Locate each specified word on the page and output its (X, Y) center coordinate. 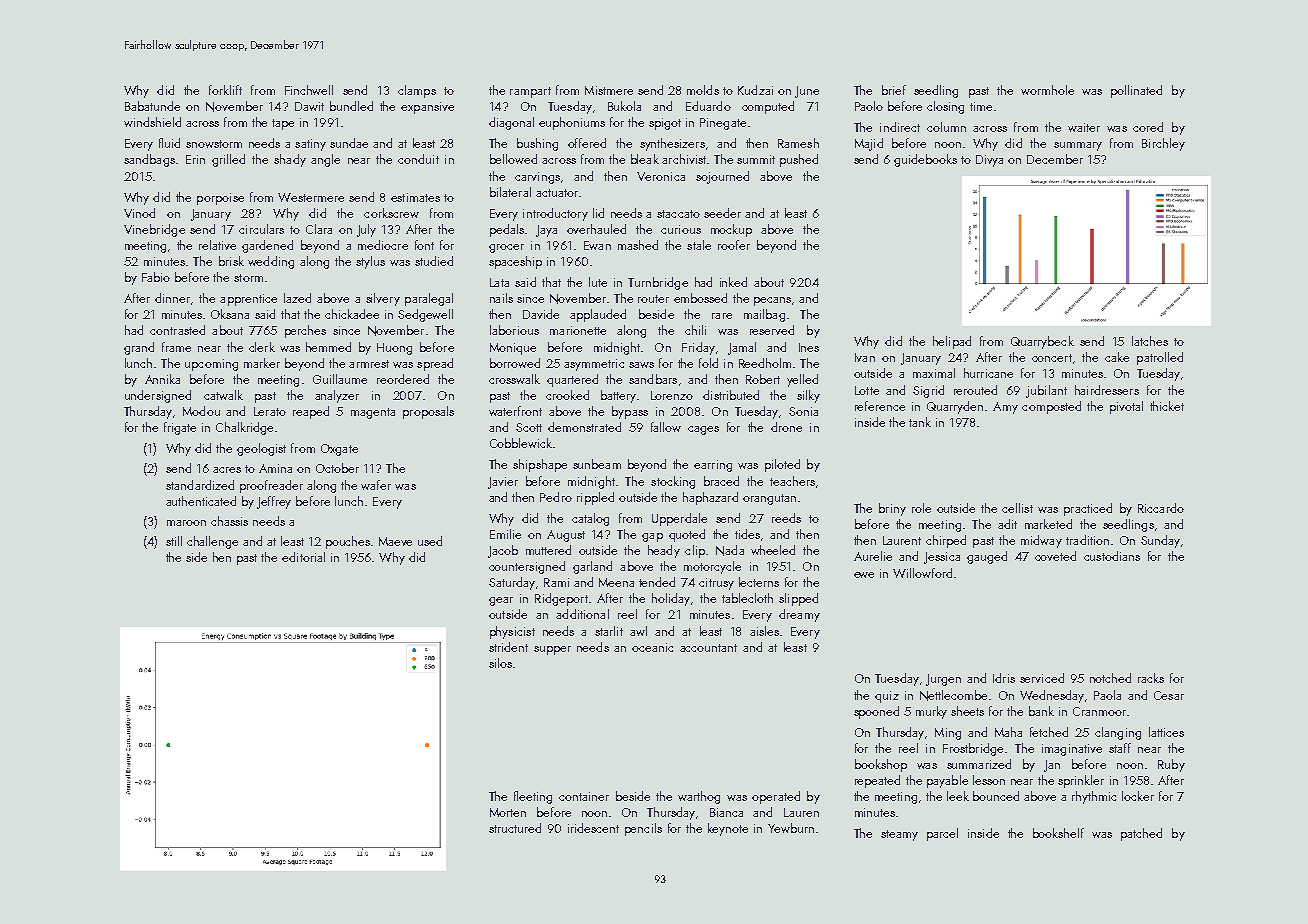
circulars (261, 229)
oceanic (652, 647)
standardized (200, 485)
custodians (1112, 556)
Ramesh (798, 143)
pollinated (1136, 91)
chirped (946, 541)
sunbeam (597, 464)
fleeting (533, 797)
